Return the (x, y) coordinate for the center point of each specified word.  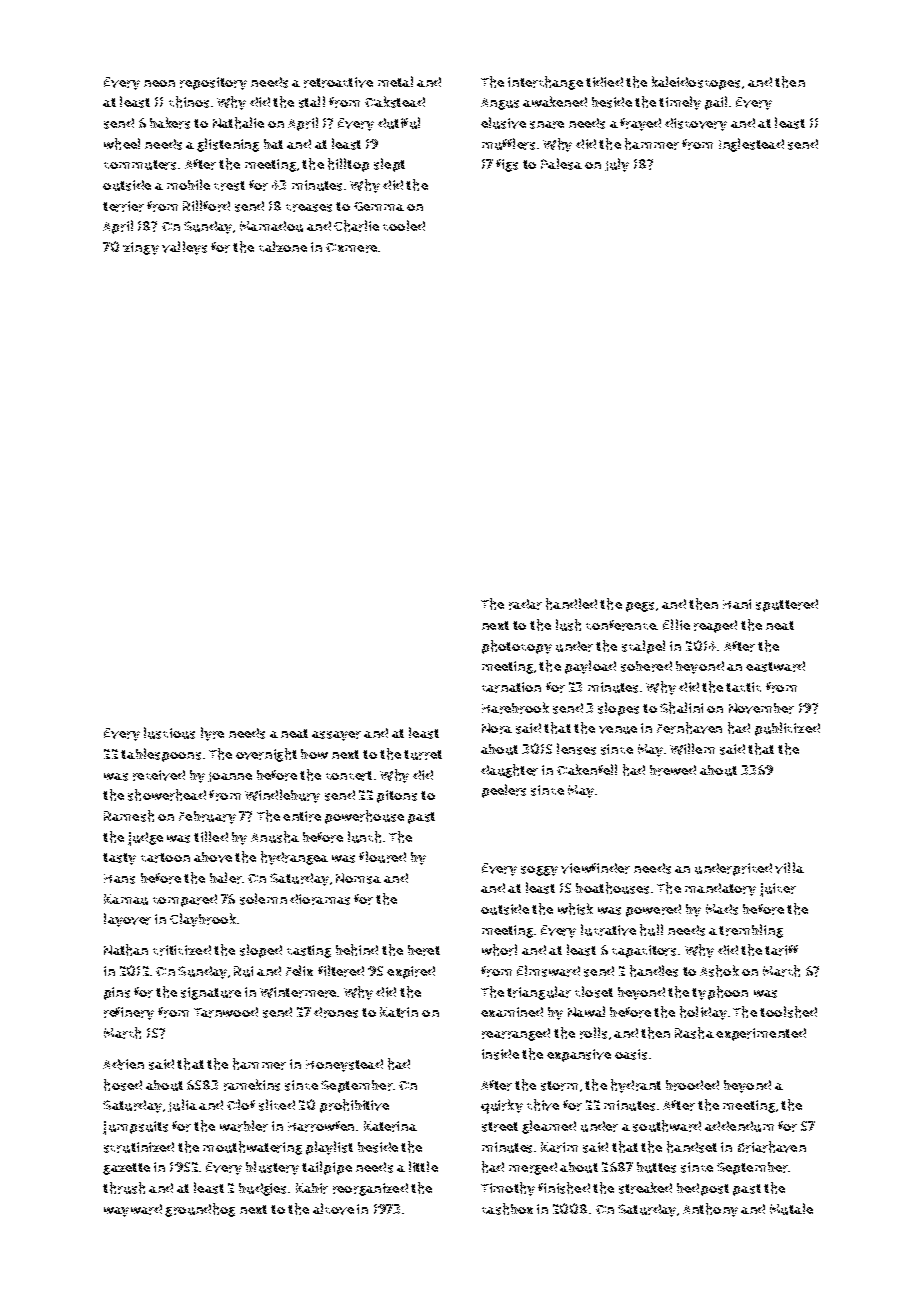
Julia (182, 1105)
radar (525, 604)
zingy (141, 248)
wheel (122, 144)
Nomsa (358, 878)
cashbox (507, 1209)
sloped (261, 951)
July (617, 165)
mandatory (720, 889)
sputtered (787, 605)
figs (507, 165)
